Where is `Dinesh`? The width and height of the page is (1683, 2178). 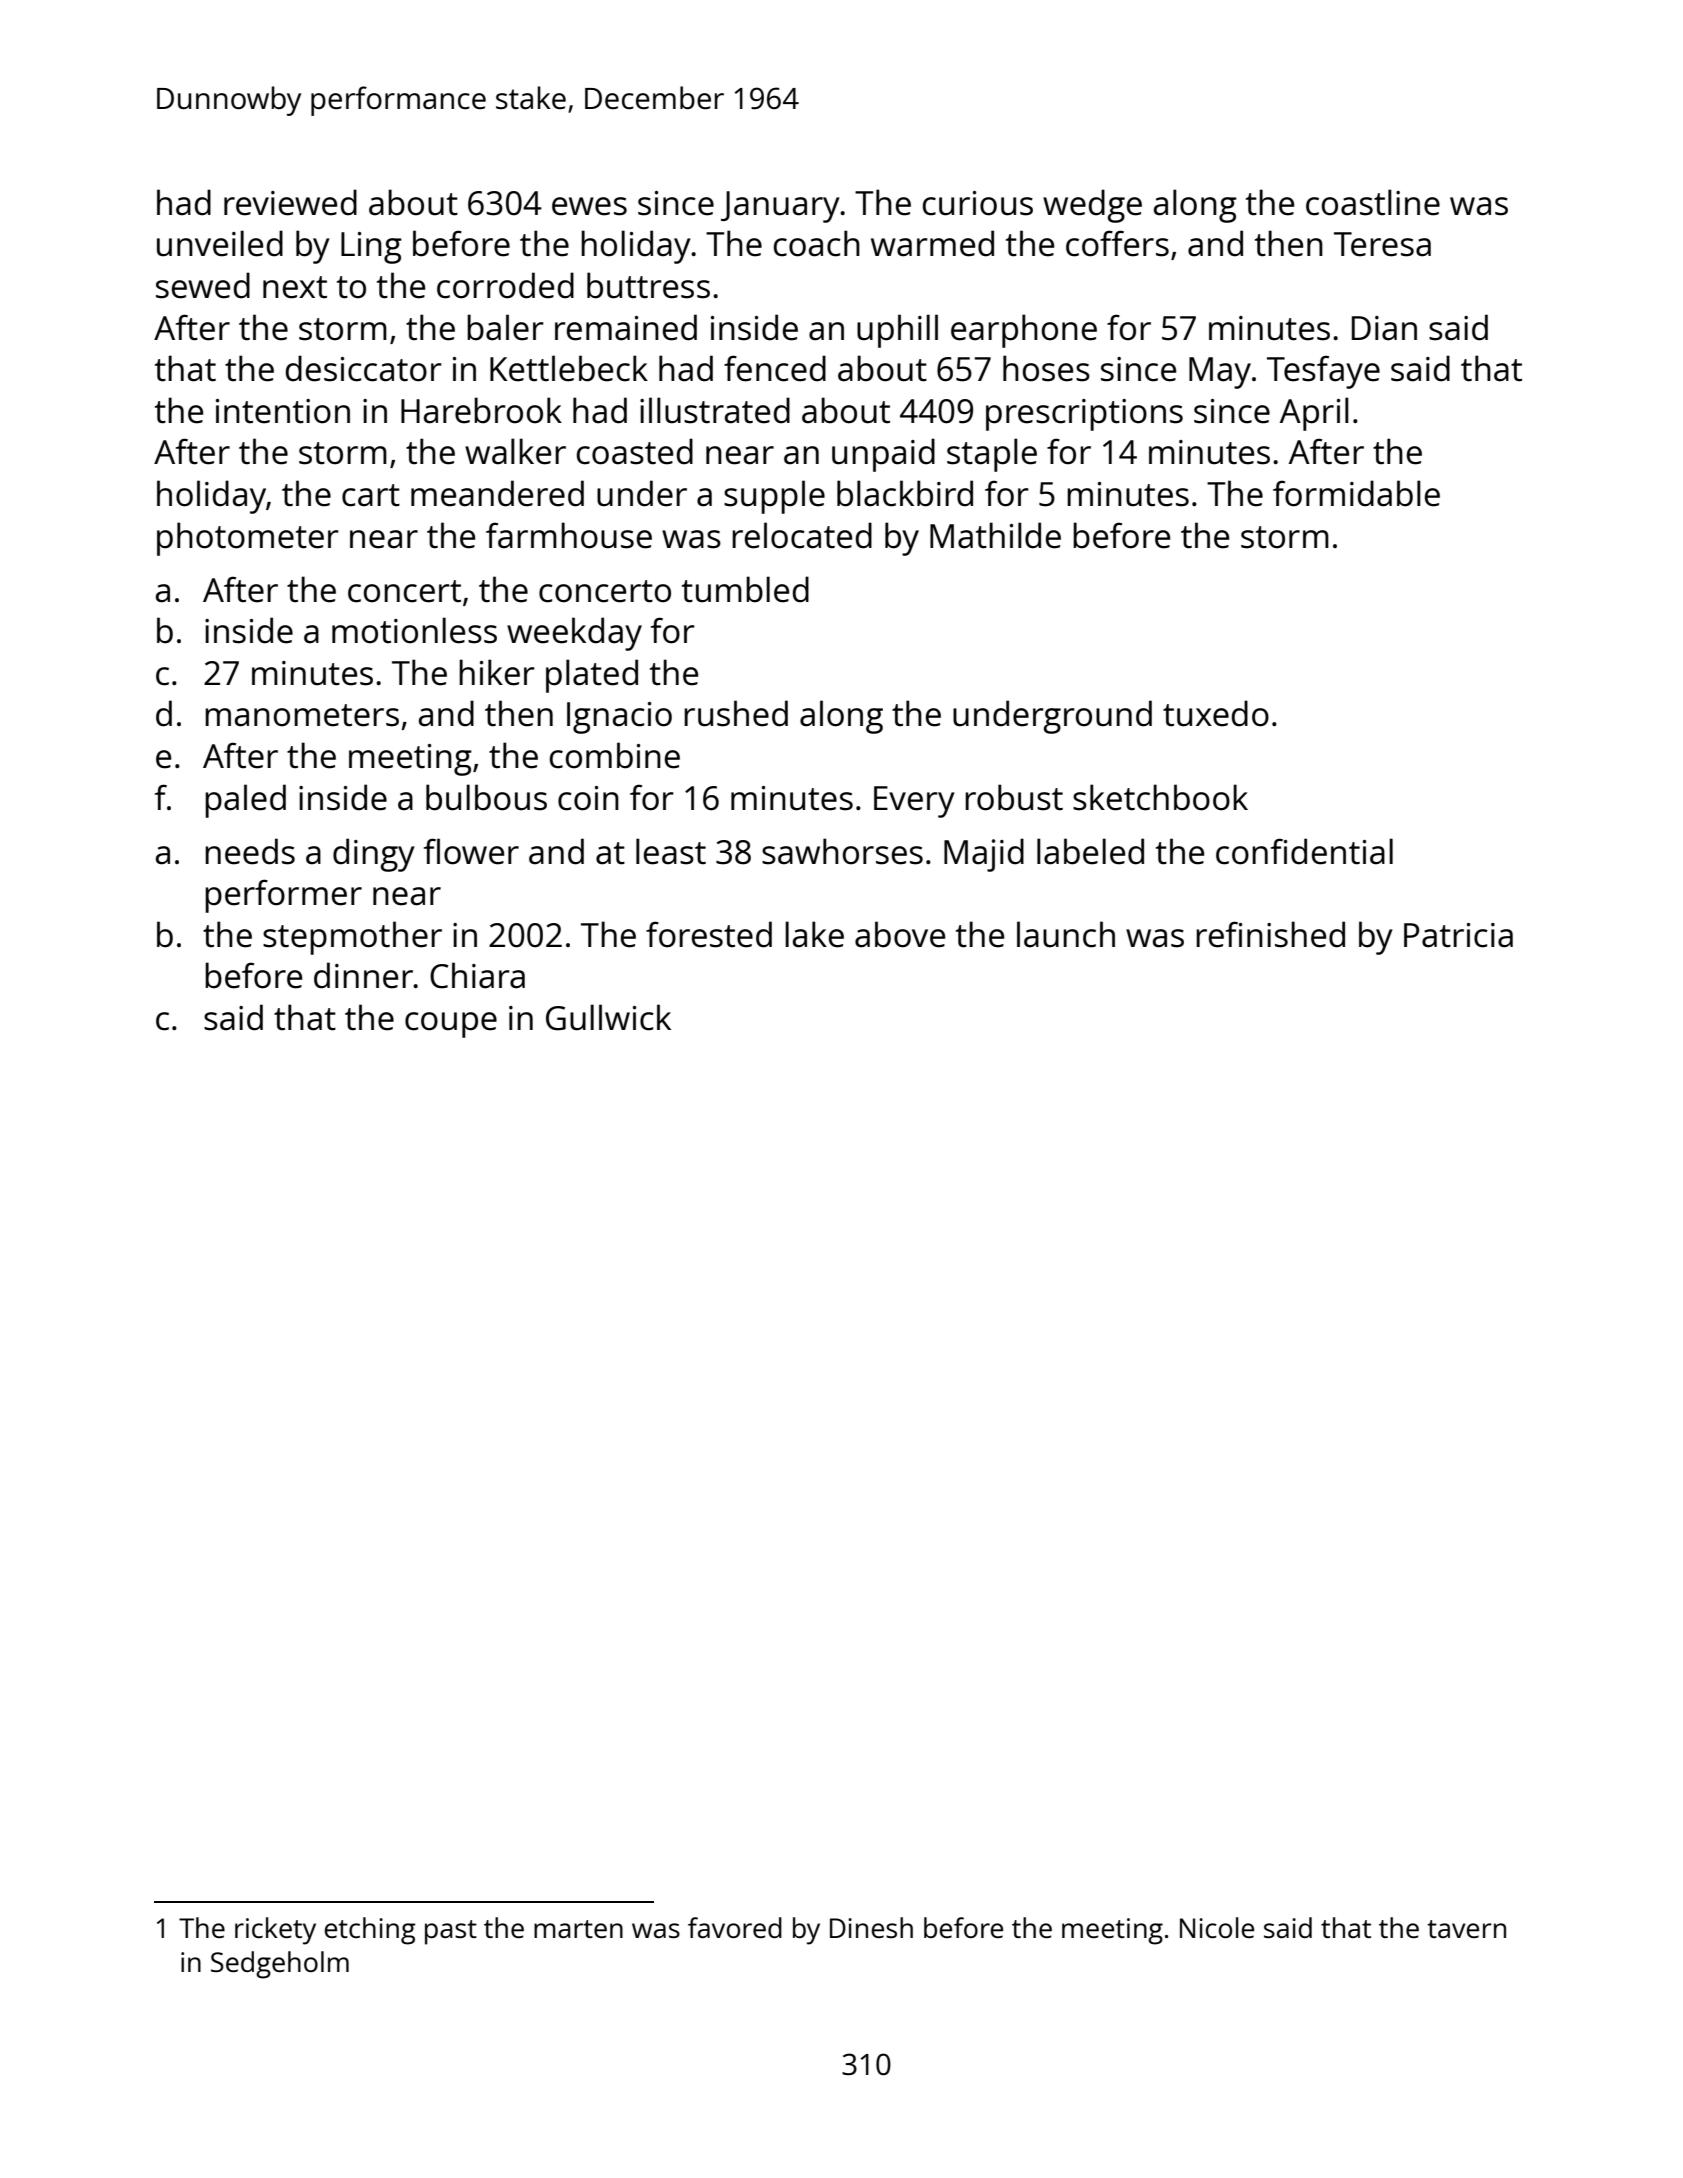
Dinesh is located at coordinates (871, 1927).
